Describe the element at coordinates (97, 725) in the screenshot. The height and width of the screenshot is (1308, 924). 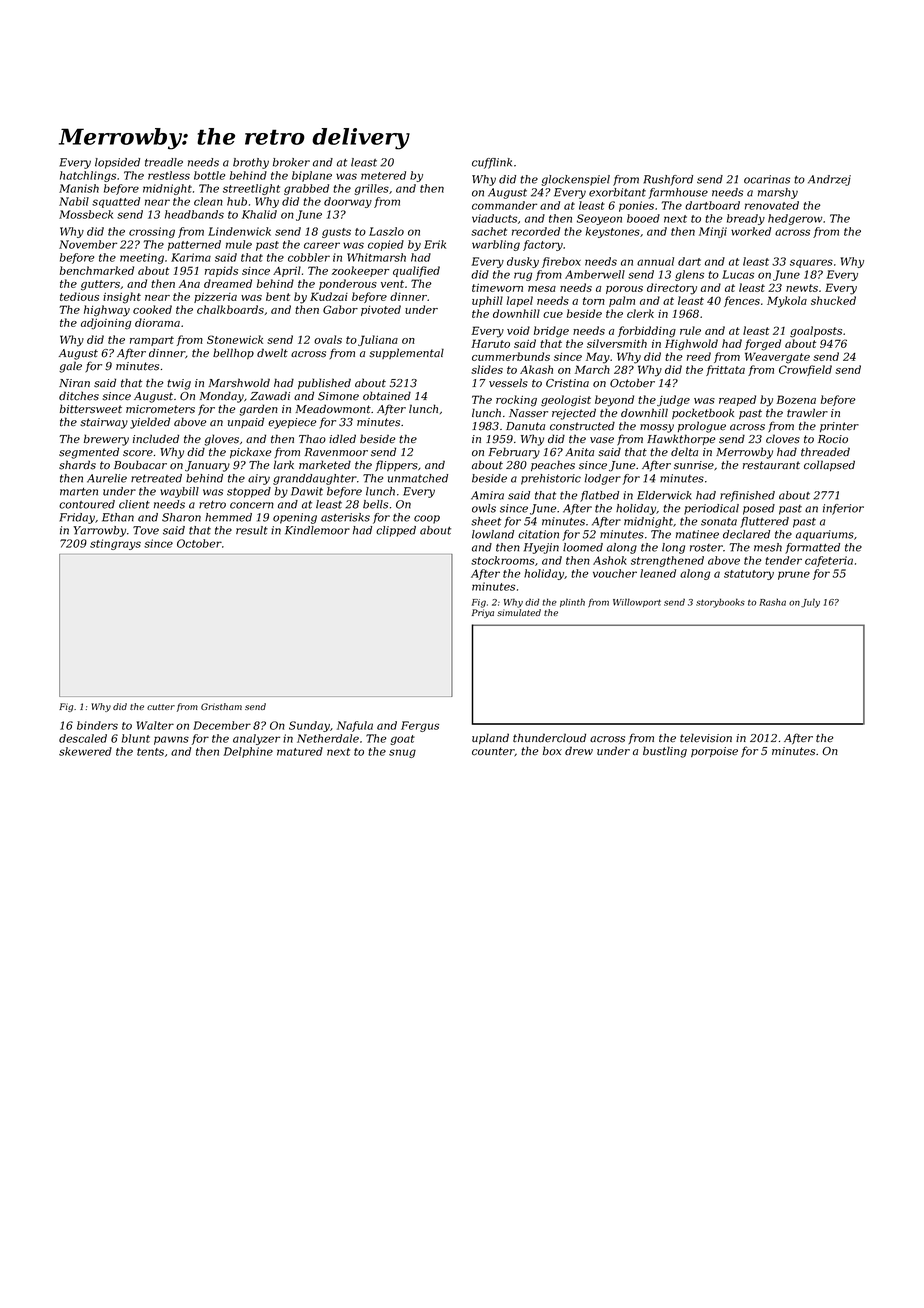
I see `binders` at that location.
